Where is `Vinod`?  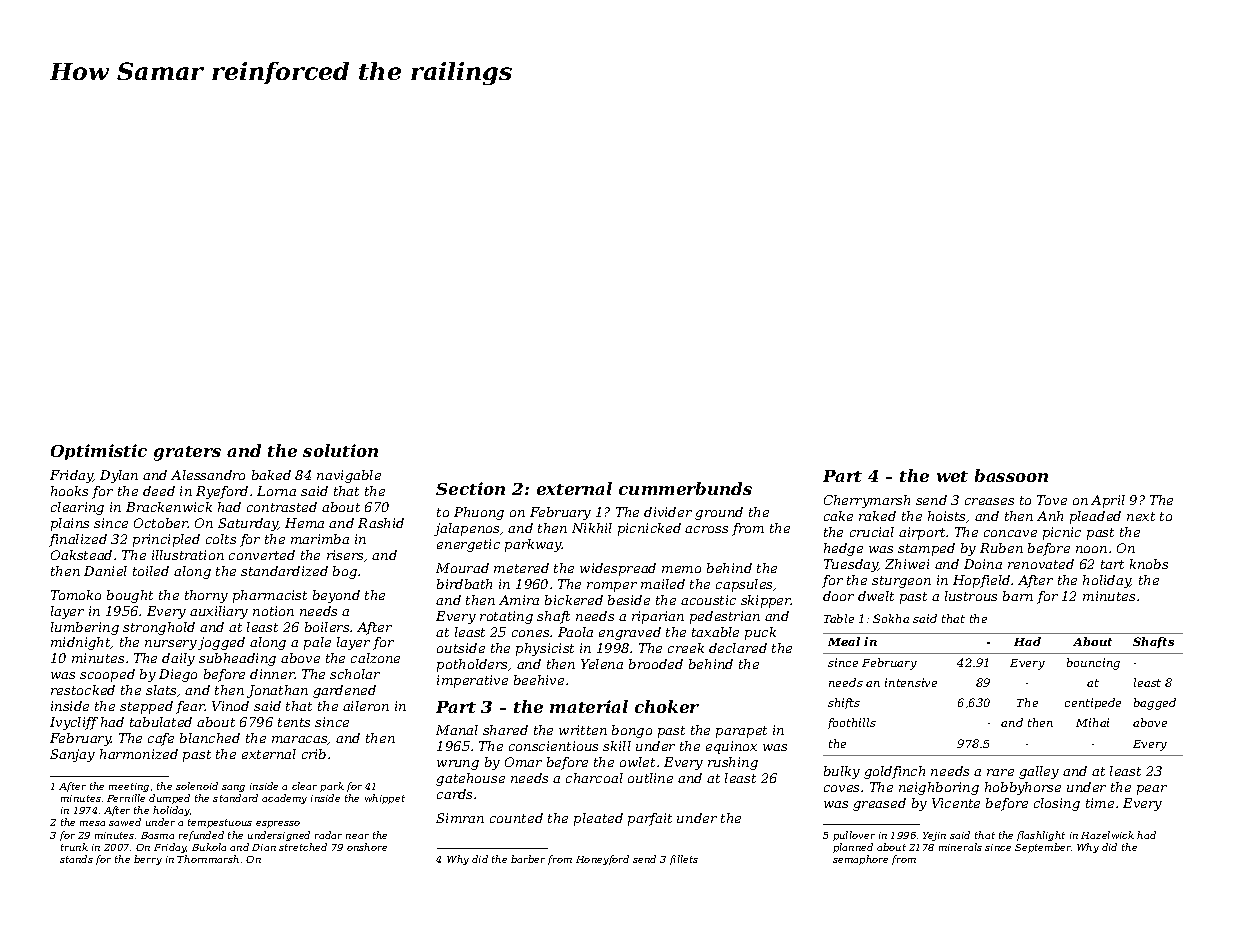 Vinod is located at coordinates (230, 706).
